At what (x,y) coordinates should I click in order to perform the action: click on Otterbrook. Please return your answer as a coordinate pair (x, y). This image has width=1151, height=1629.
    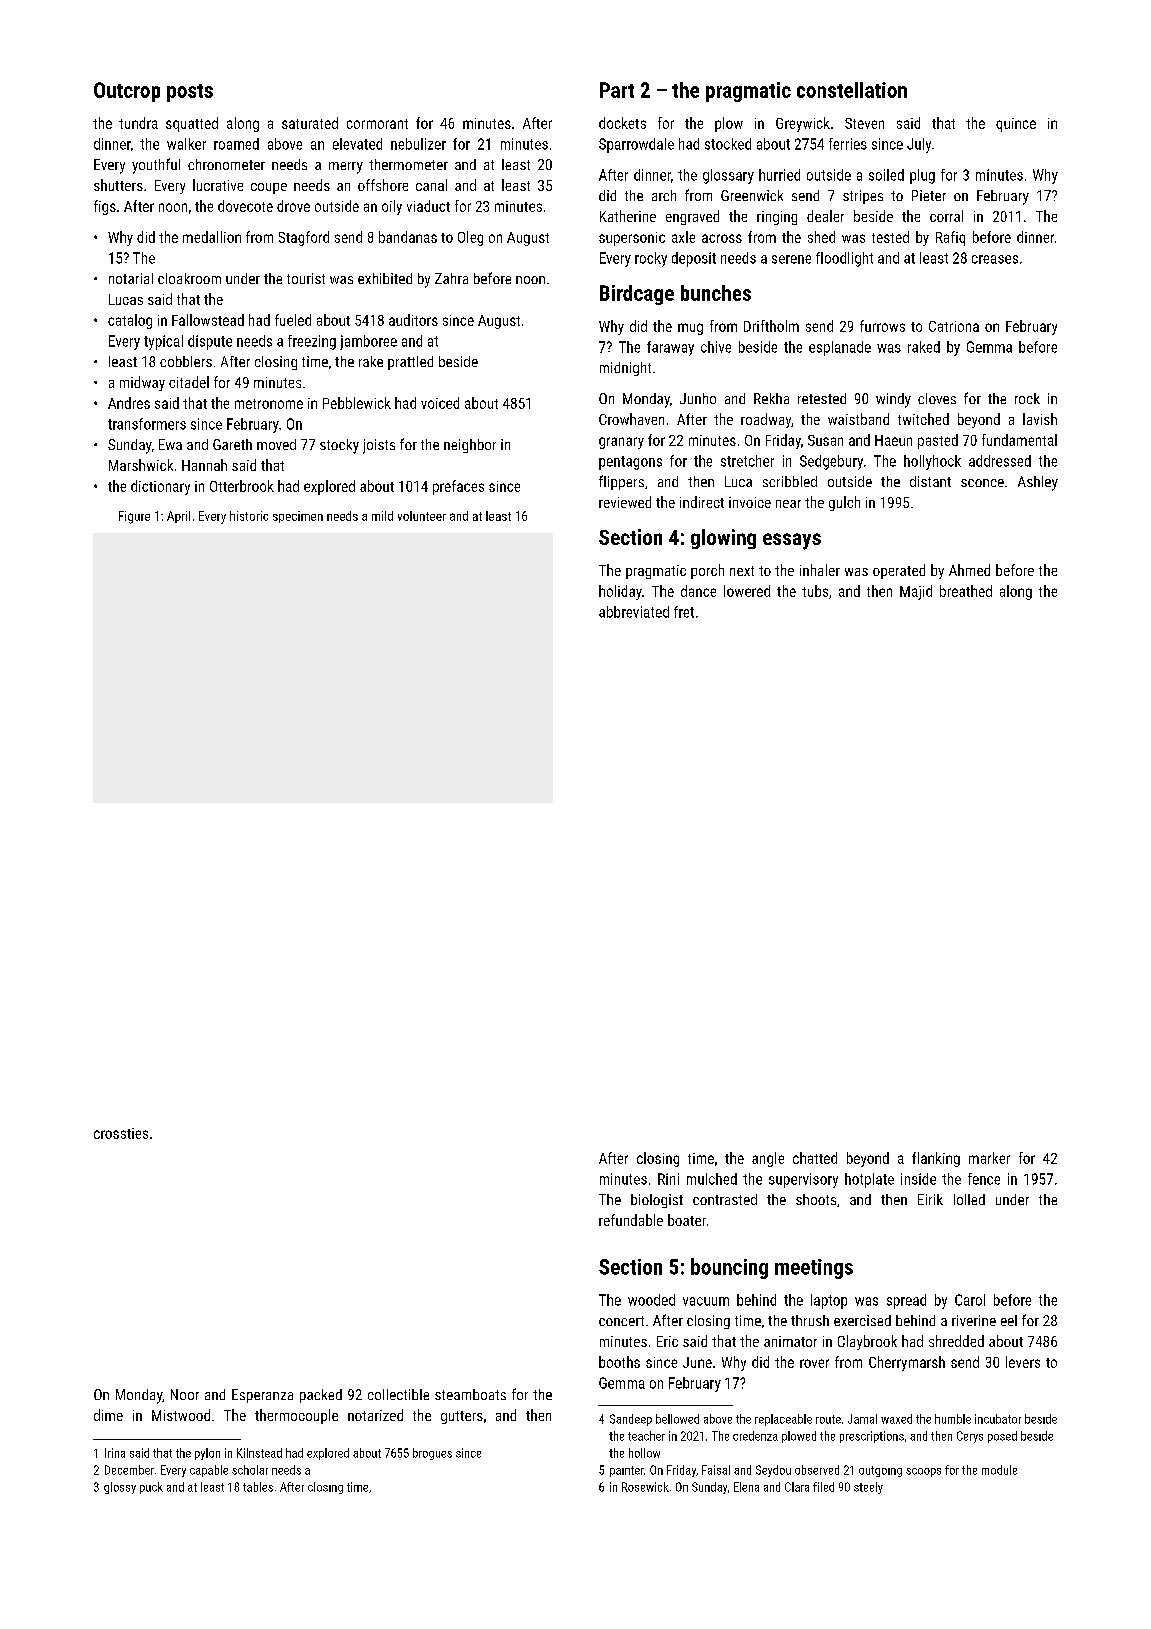
    Looking at the image, I should click on (242, 486).
